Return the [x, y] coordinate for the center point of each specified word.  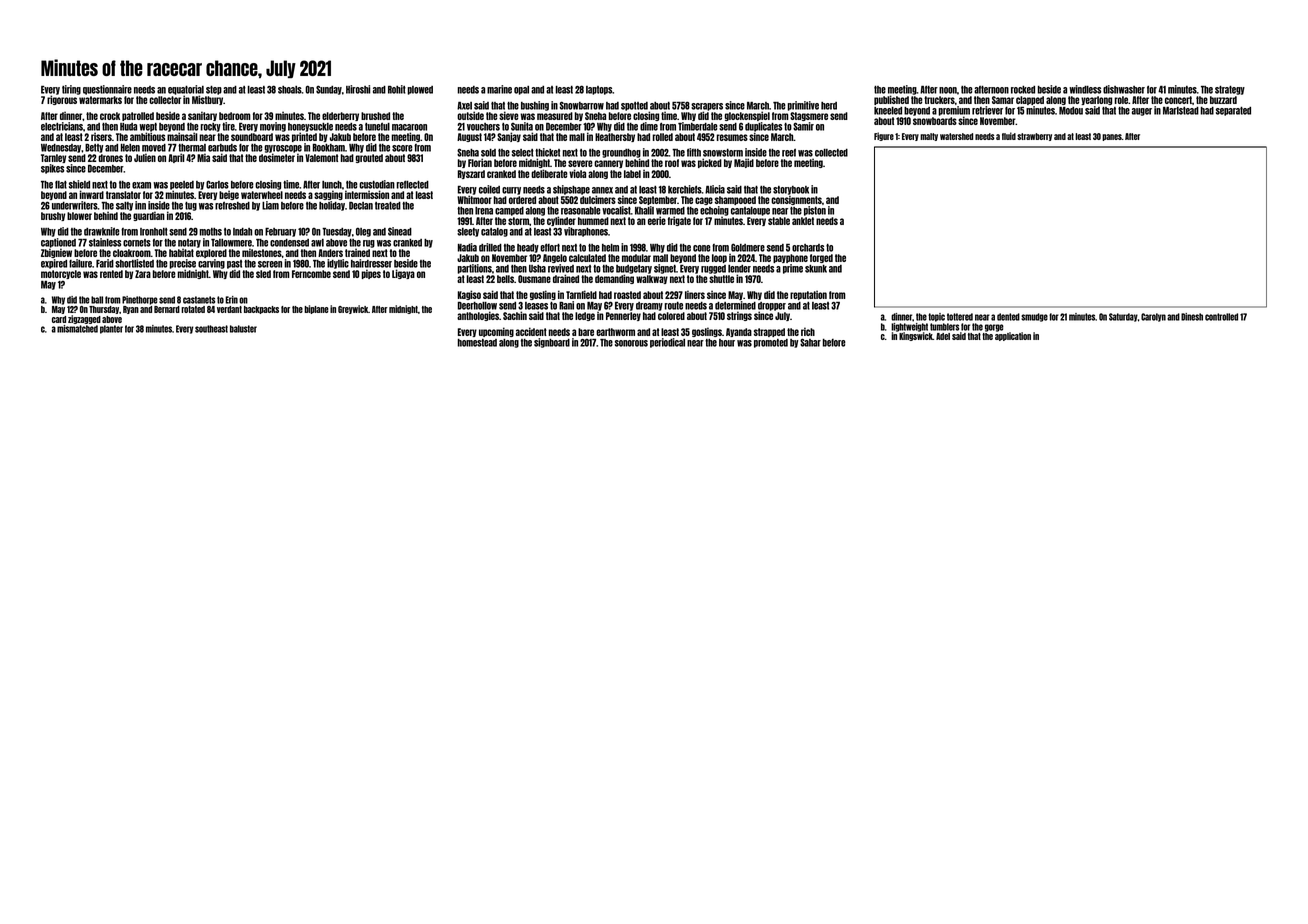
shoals [290, 90]
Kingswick [916, 336]
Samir [803, 126]
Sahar [810, 342]
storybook [791, 190]
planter [111, 329]
